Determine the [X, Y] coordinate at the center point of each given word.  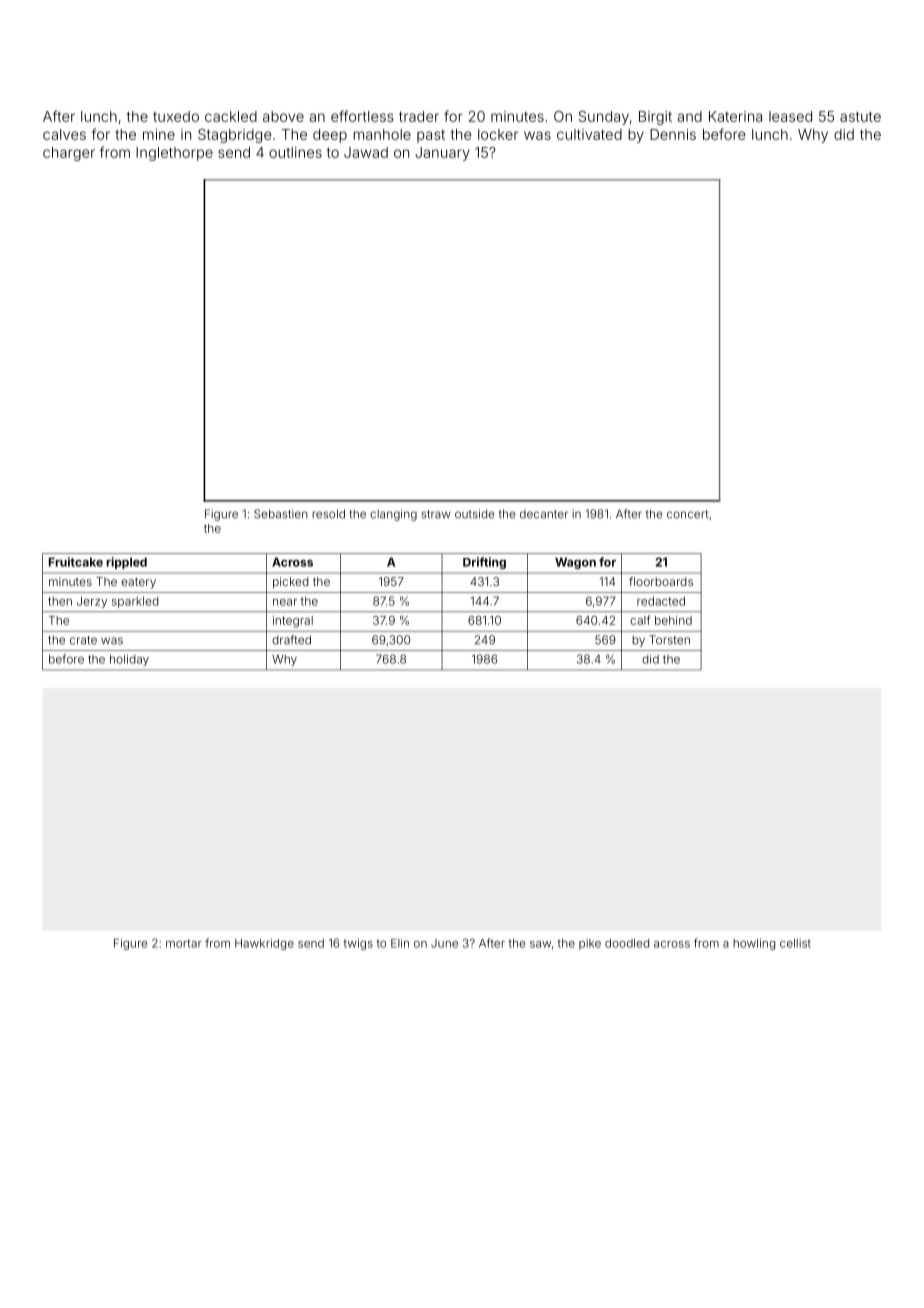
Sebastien [281, 514]
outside [475, 514]
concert [687, 514]
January [442, 154]
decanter [544, 514]
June [444, 943]
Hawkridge [264, 944]
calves [64, 134]
